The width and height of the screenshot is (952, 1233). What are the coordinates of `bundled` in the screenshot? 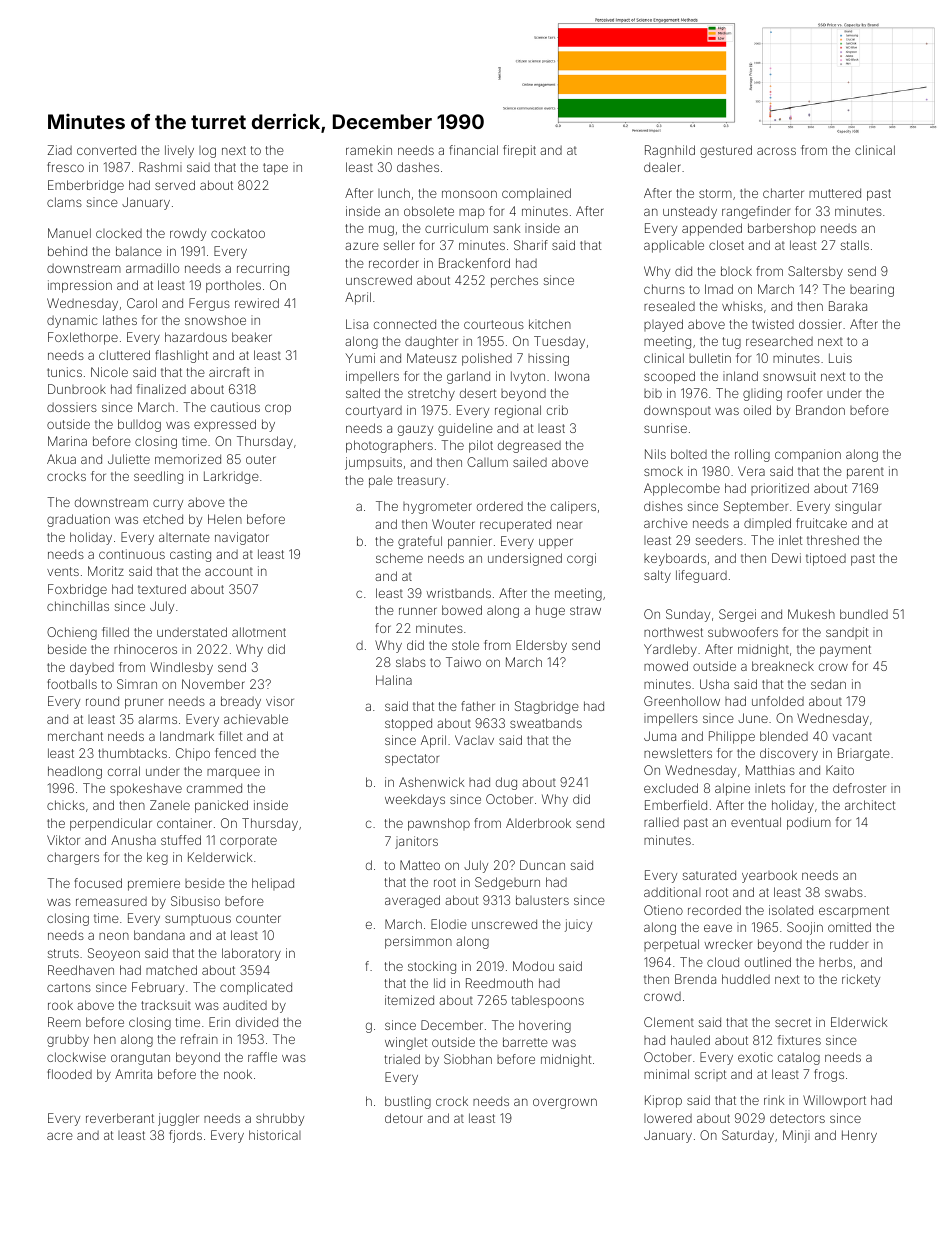 It's located at (864, 614).
